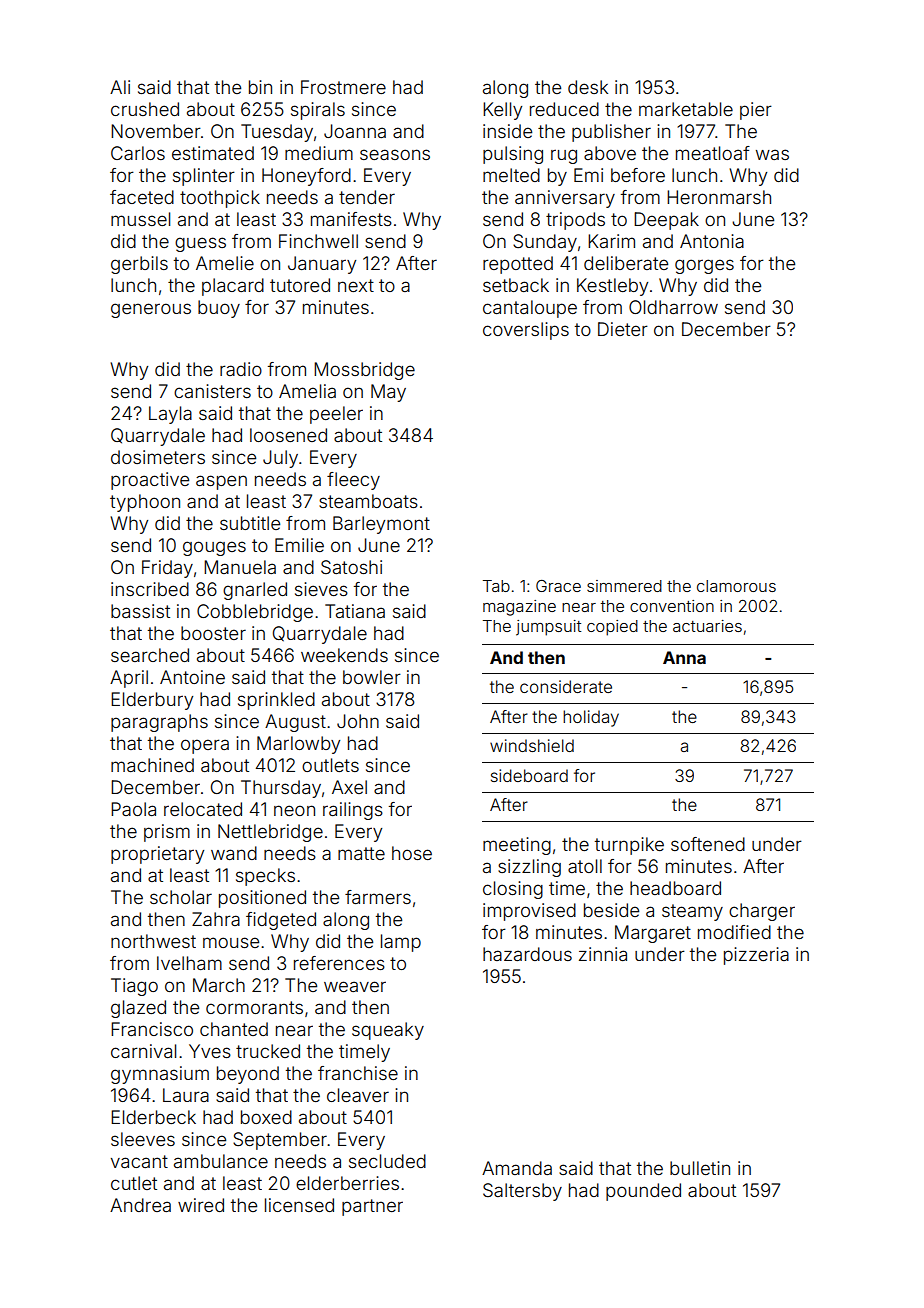  I want to click on Tuesday, so click(277, 133).
